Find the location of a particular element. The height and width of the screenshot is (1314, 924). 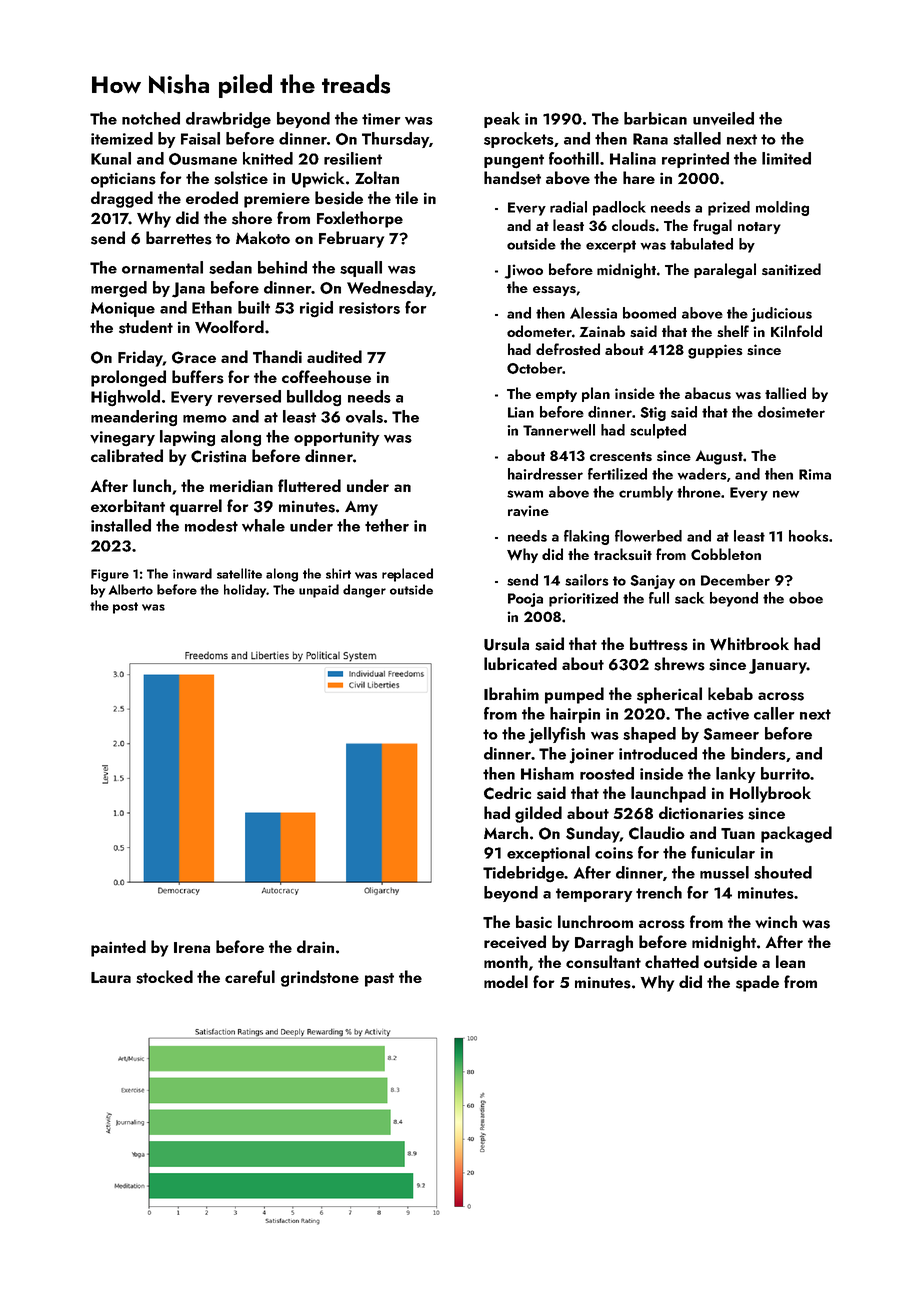

drain is located at coordinates (315, 946).
